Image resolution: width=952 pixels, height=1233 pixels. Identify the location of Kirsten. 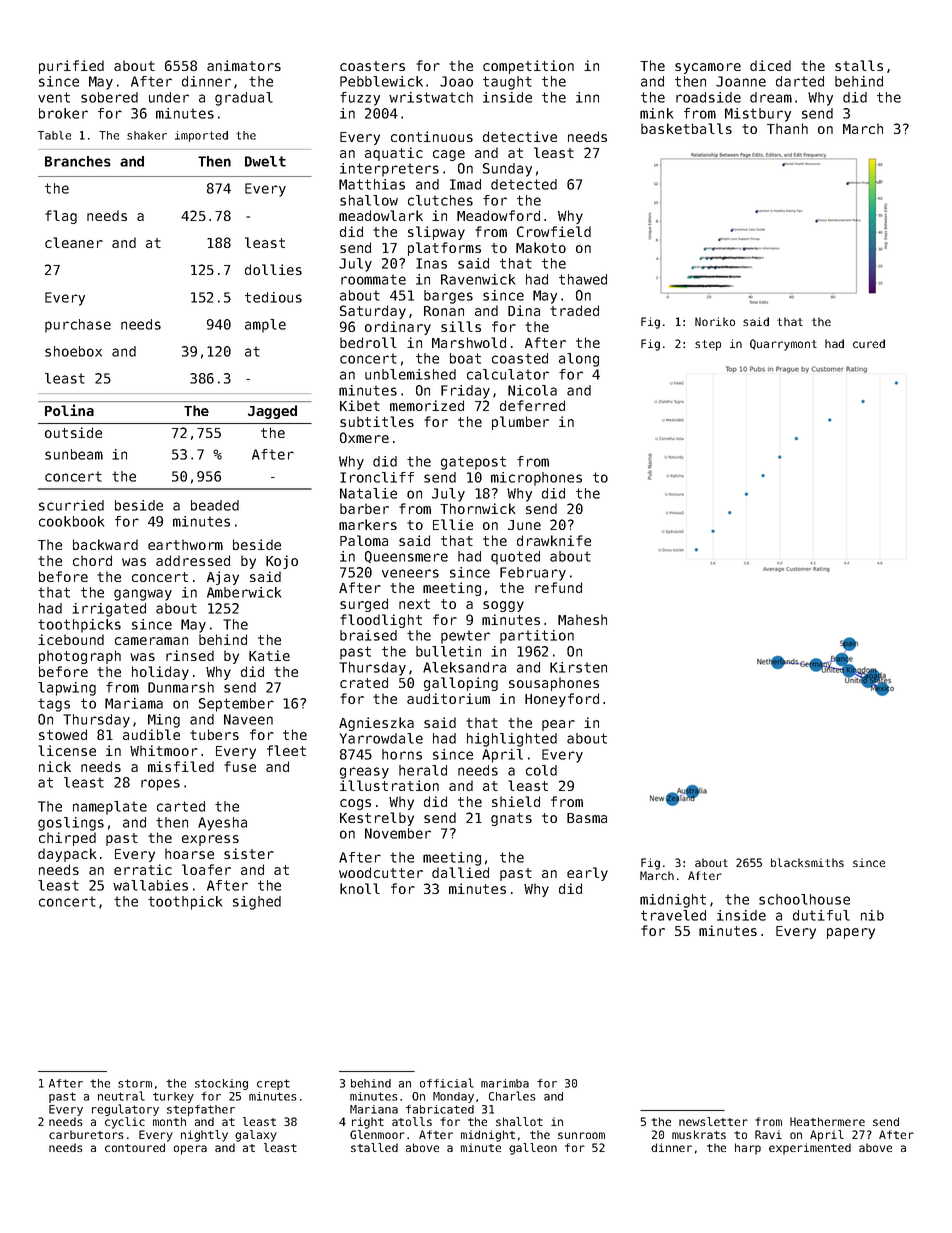
(578, 667).
